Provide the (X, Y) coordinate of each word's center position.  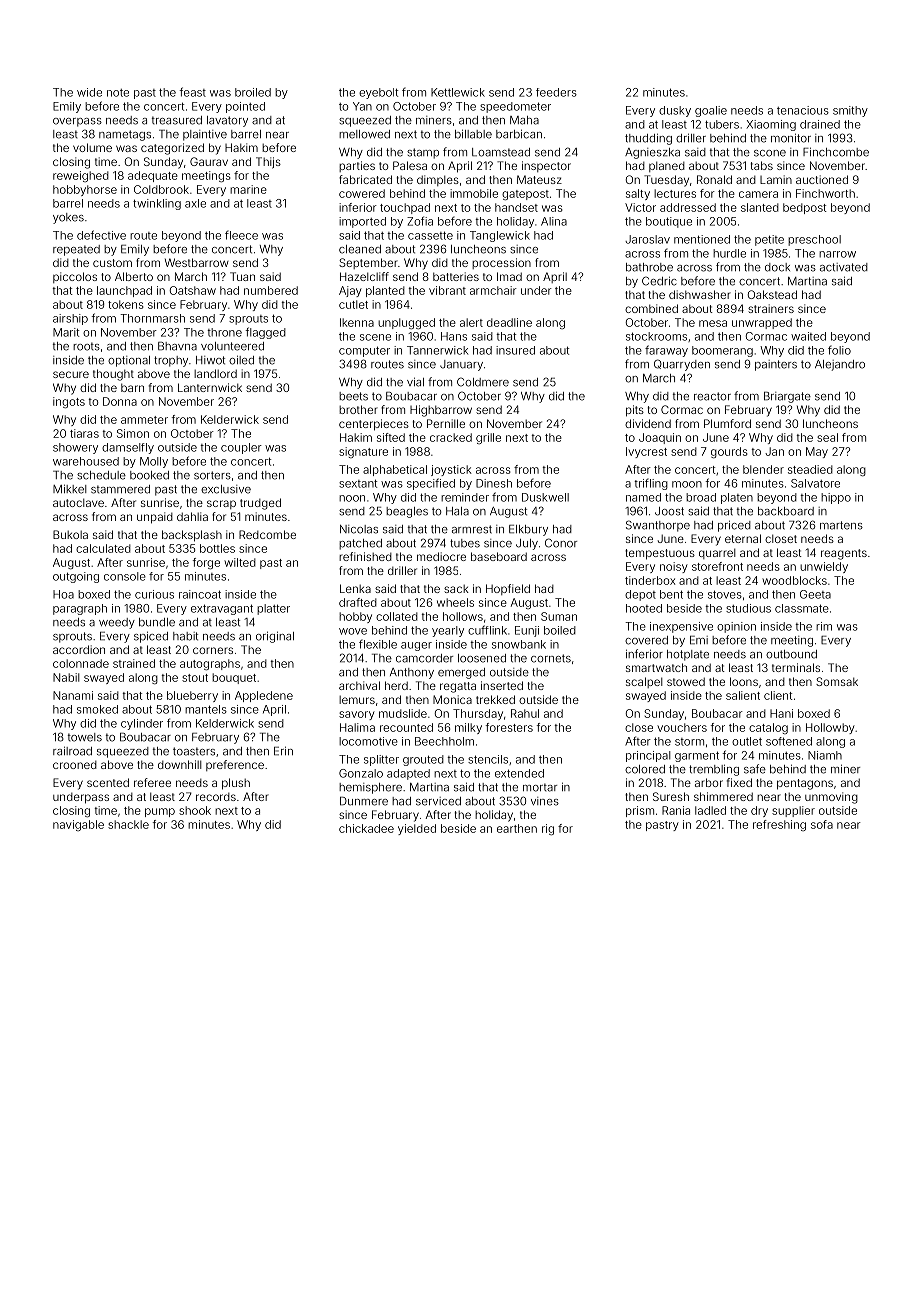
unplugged (406, 323)
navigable (78, 825)
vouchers (682, 727)
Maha (524, 120)
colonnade (81, 663)
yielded (417, 829)
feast (192, 92)
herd (396, 685)
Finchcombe (836, 152)
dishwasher (700, 294)
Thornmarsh (152, 318)
